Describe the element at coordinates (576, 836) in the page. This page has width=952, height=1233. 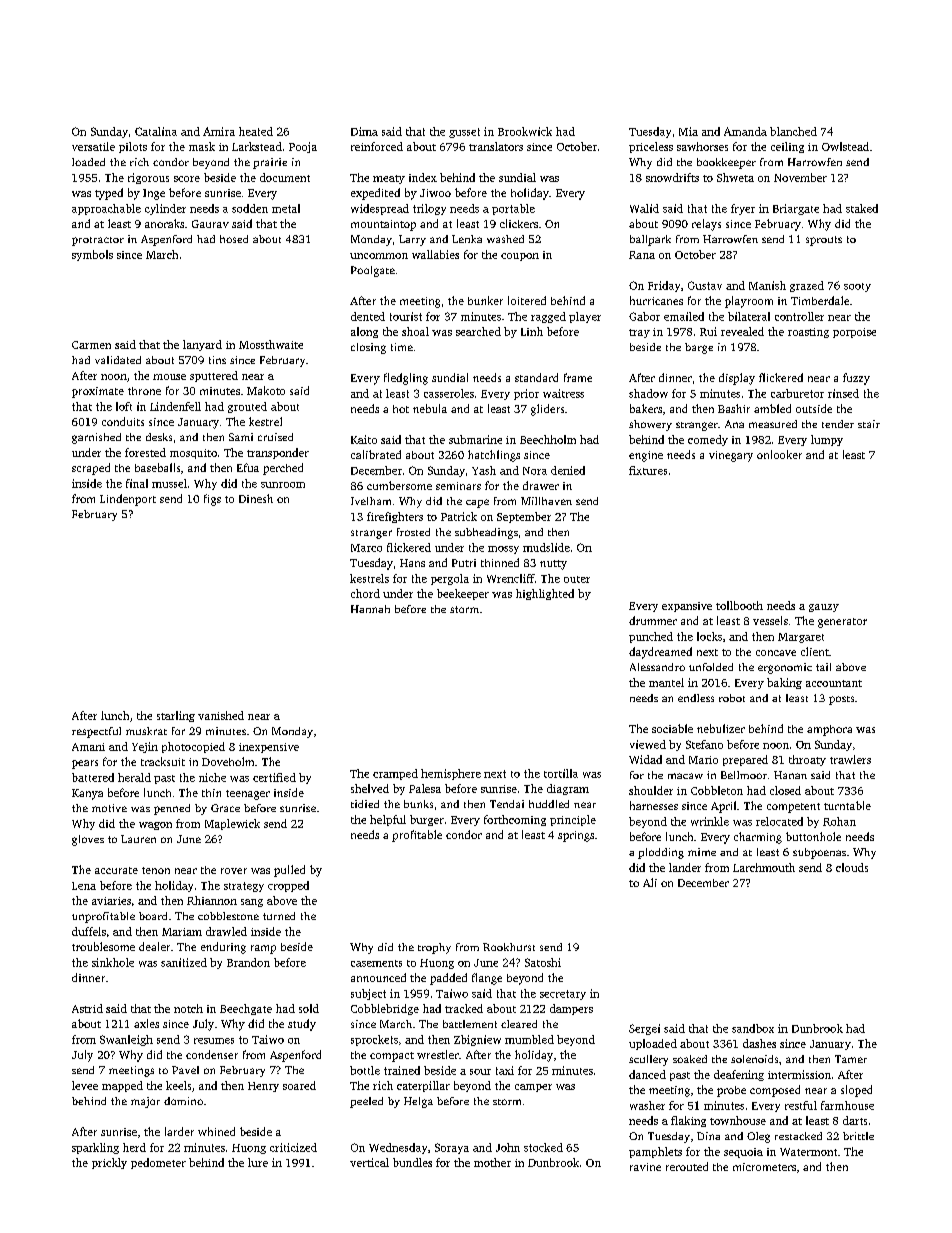
I see `springs` at that location.
